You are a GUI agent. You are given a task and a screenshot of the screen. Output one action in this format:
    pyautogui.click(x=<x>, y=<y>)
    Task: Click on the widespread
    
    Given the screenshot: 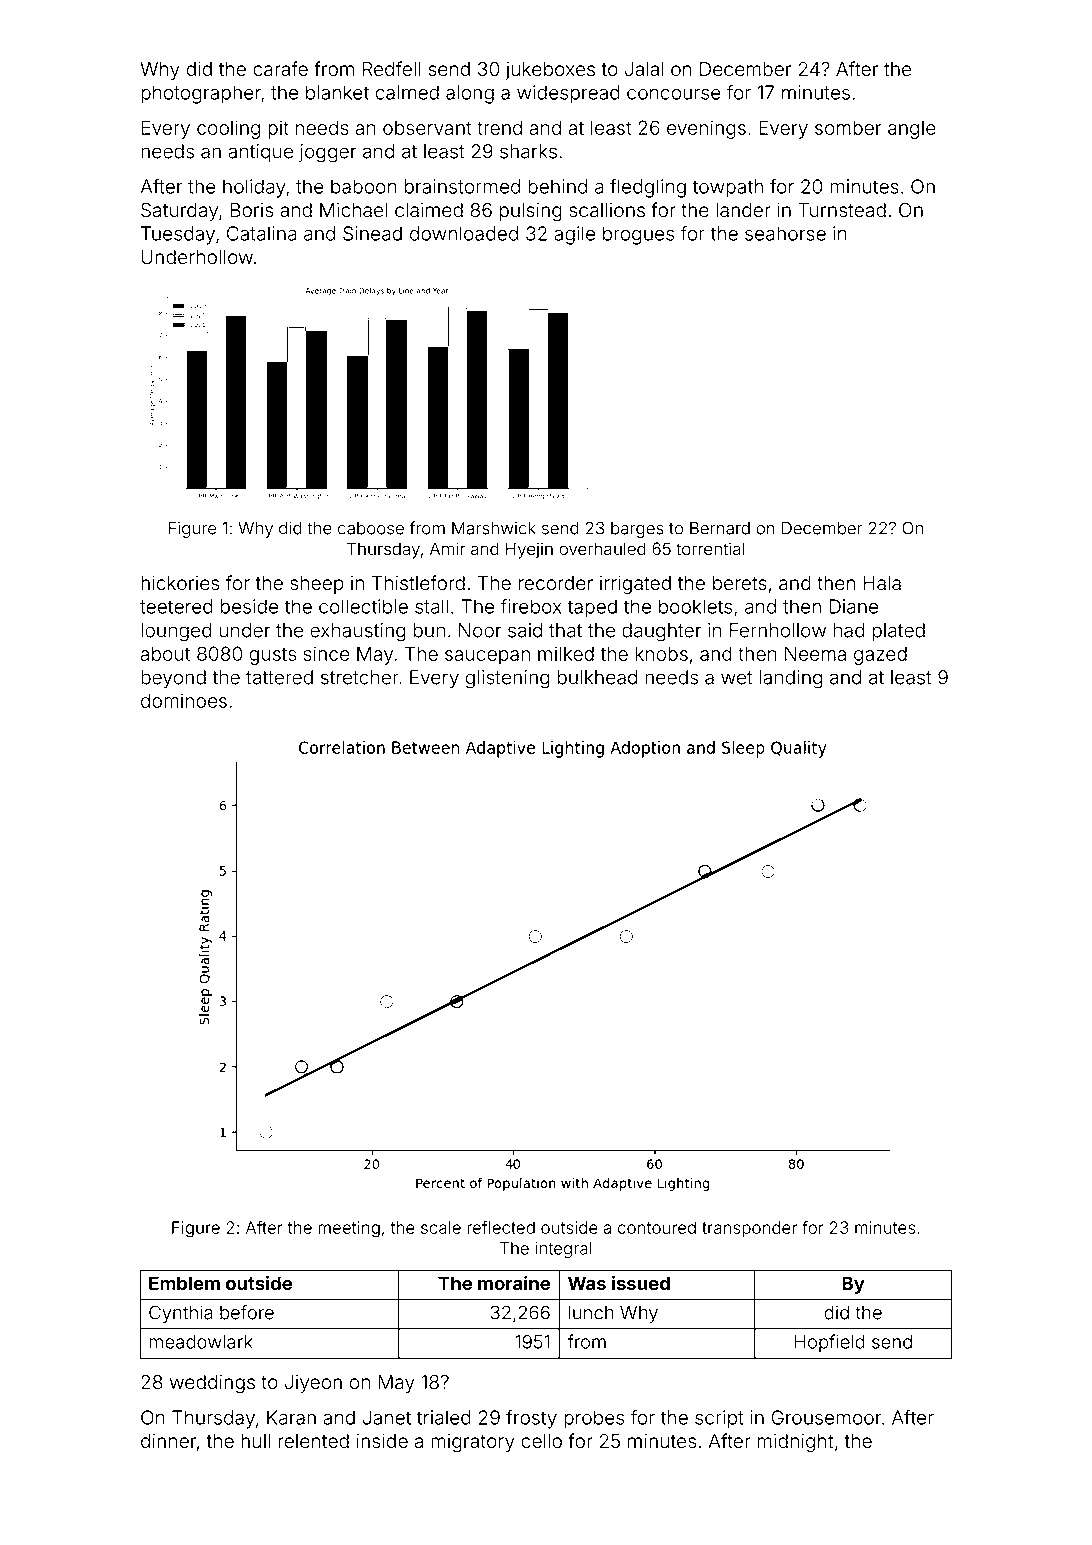 What is the action you would take?
    pyautogui.click(x=568, y=94)
